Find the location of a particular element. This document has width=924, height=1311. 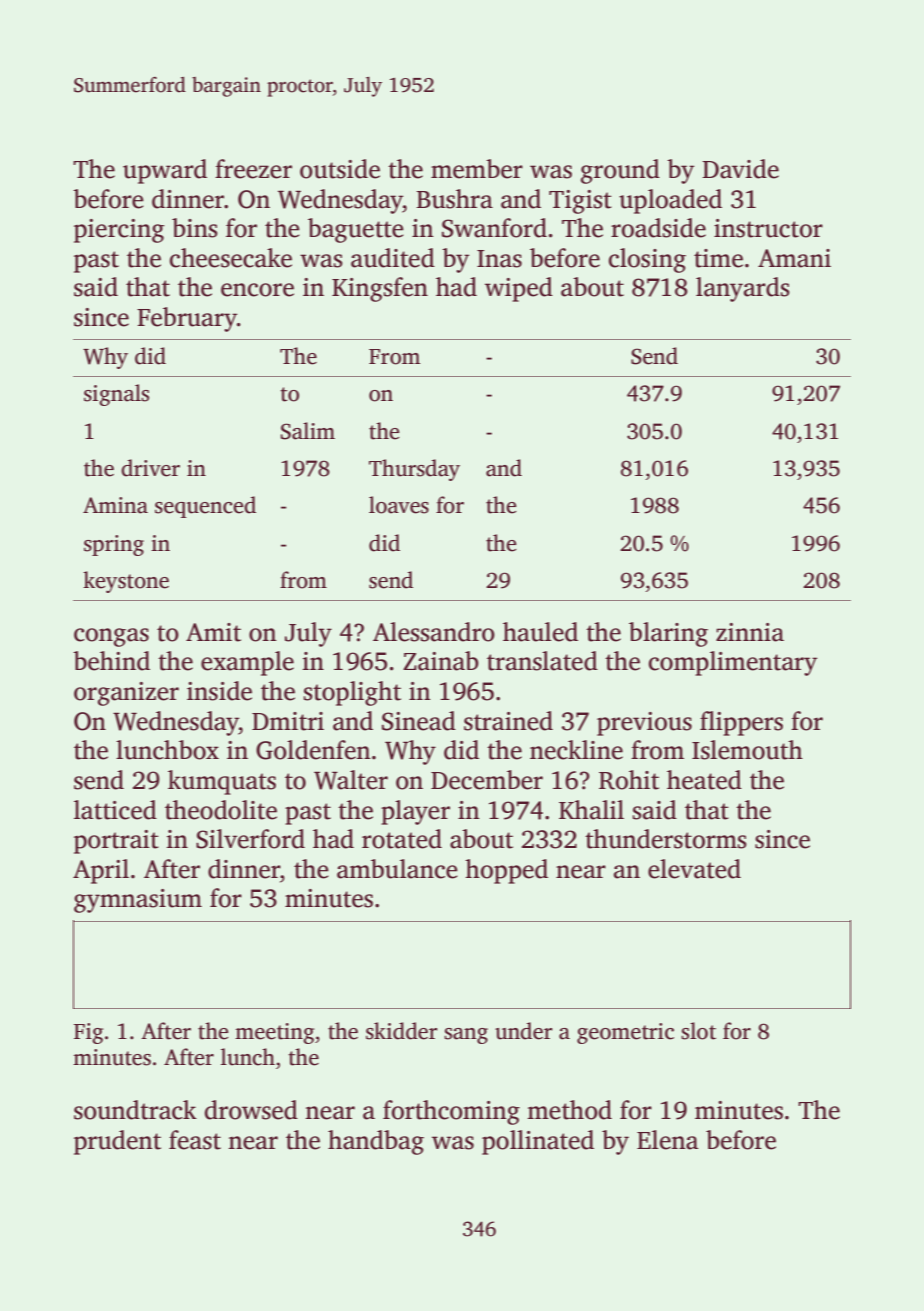

closing is located at coordinates (647, 260).
